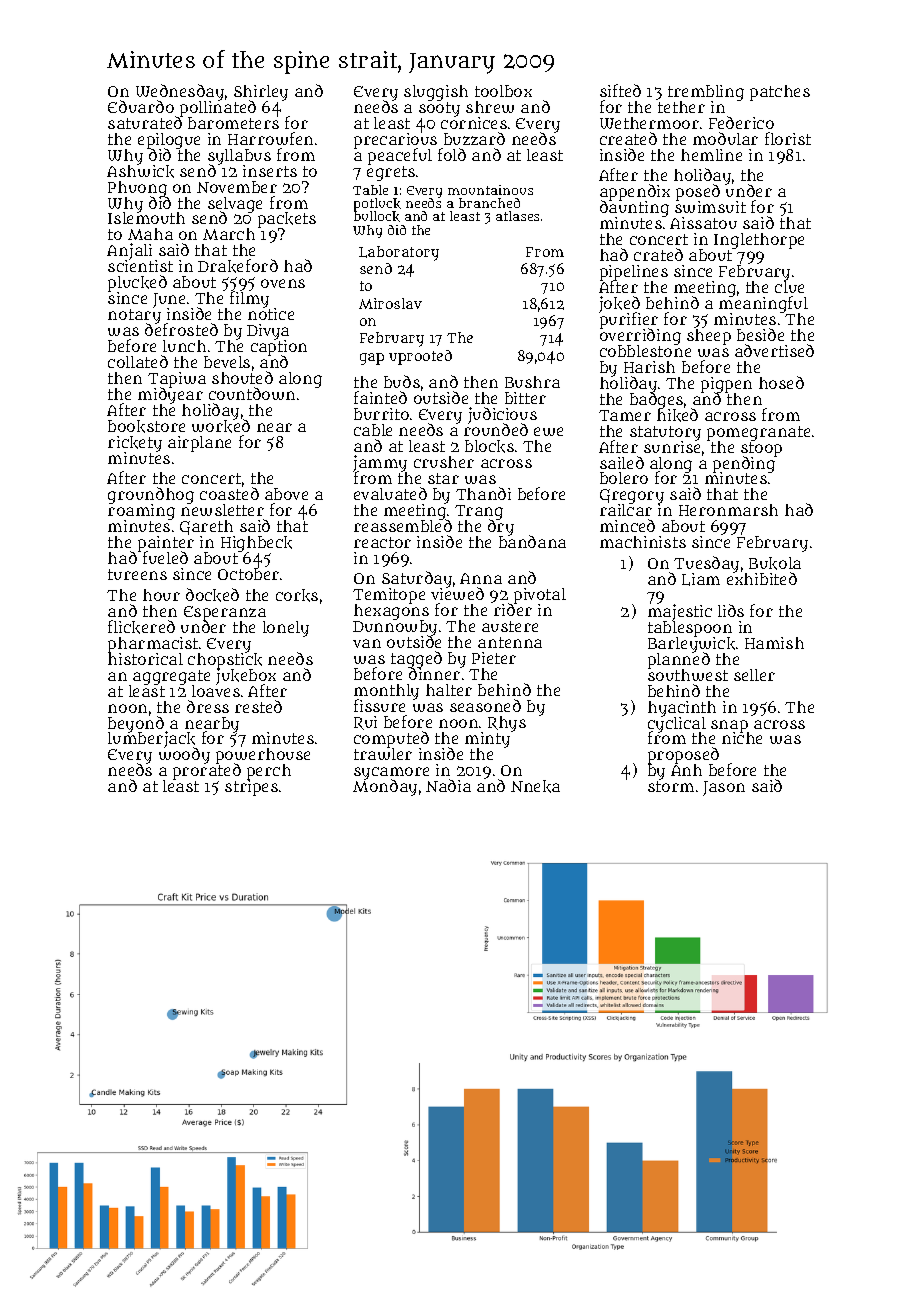 The height and width of the image is (1308, 924). What do you see at coordinates (199, 444) in the image?
I see `airplane` at bounding box center [199, 444].
